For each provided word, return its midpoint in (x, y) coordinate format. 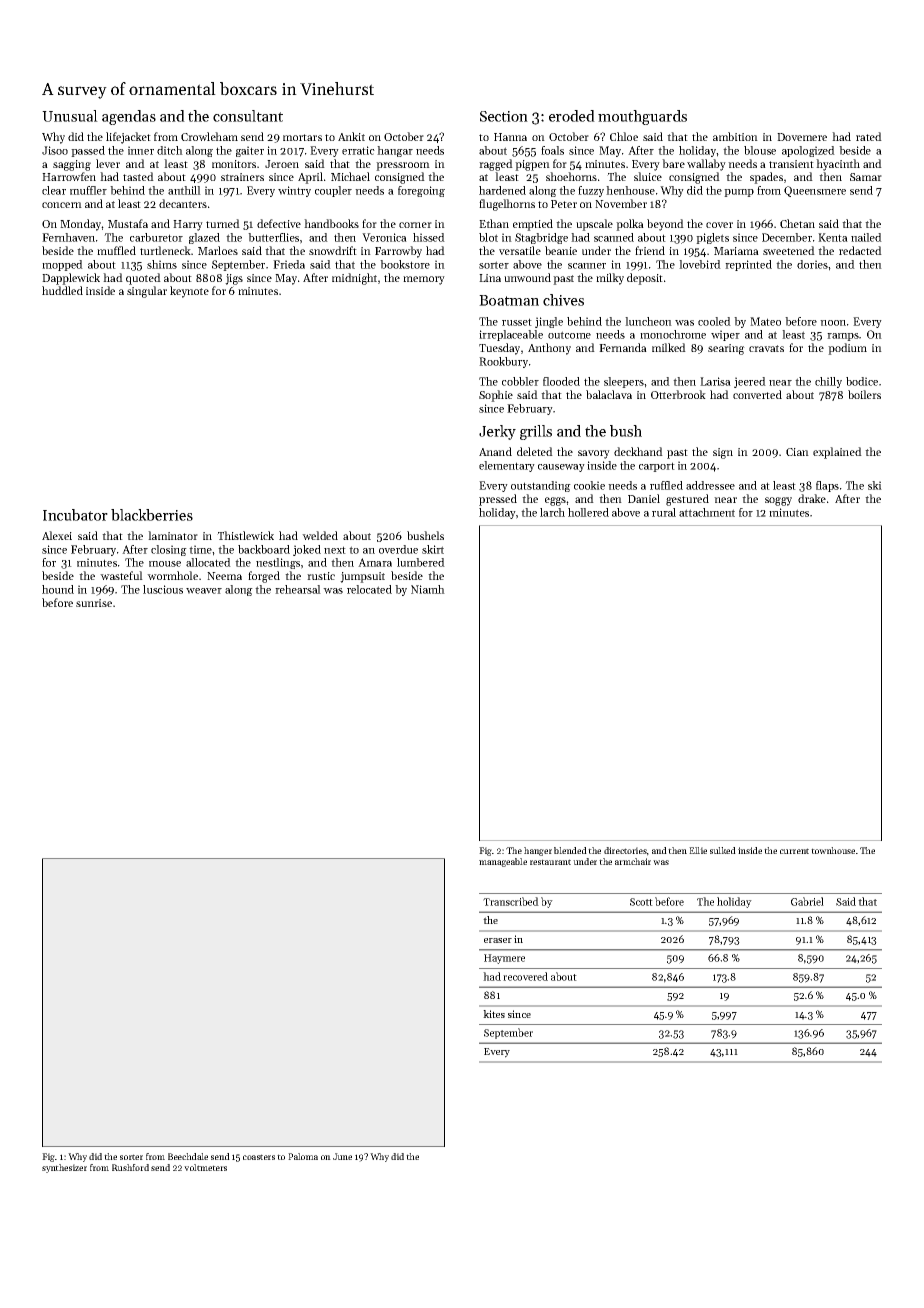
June (342, 1156)
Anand (495, 451)
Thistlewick (245, 535)
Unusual (70, 116)
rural (664, 512)
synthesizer (64, 1168)
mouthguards (642, 117)
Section (504, 116)
